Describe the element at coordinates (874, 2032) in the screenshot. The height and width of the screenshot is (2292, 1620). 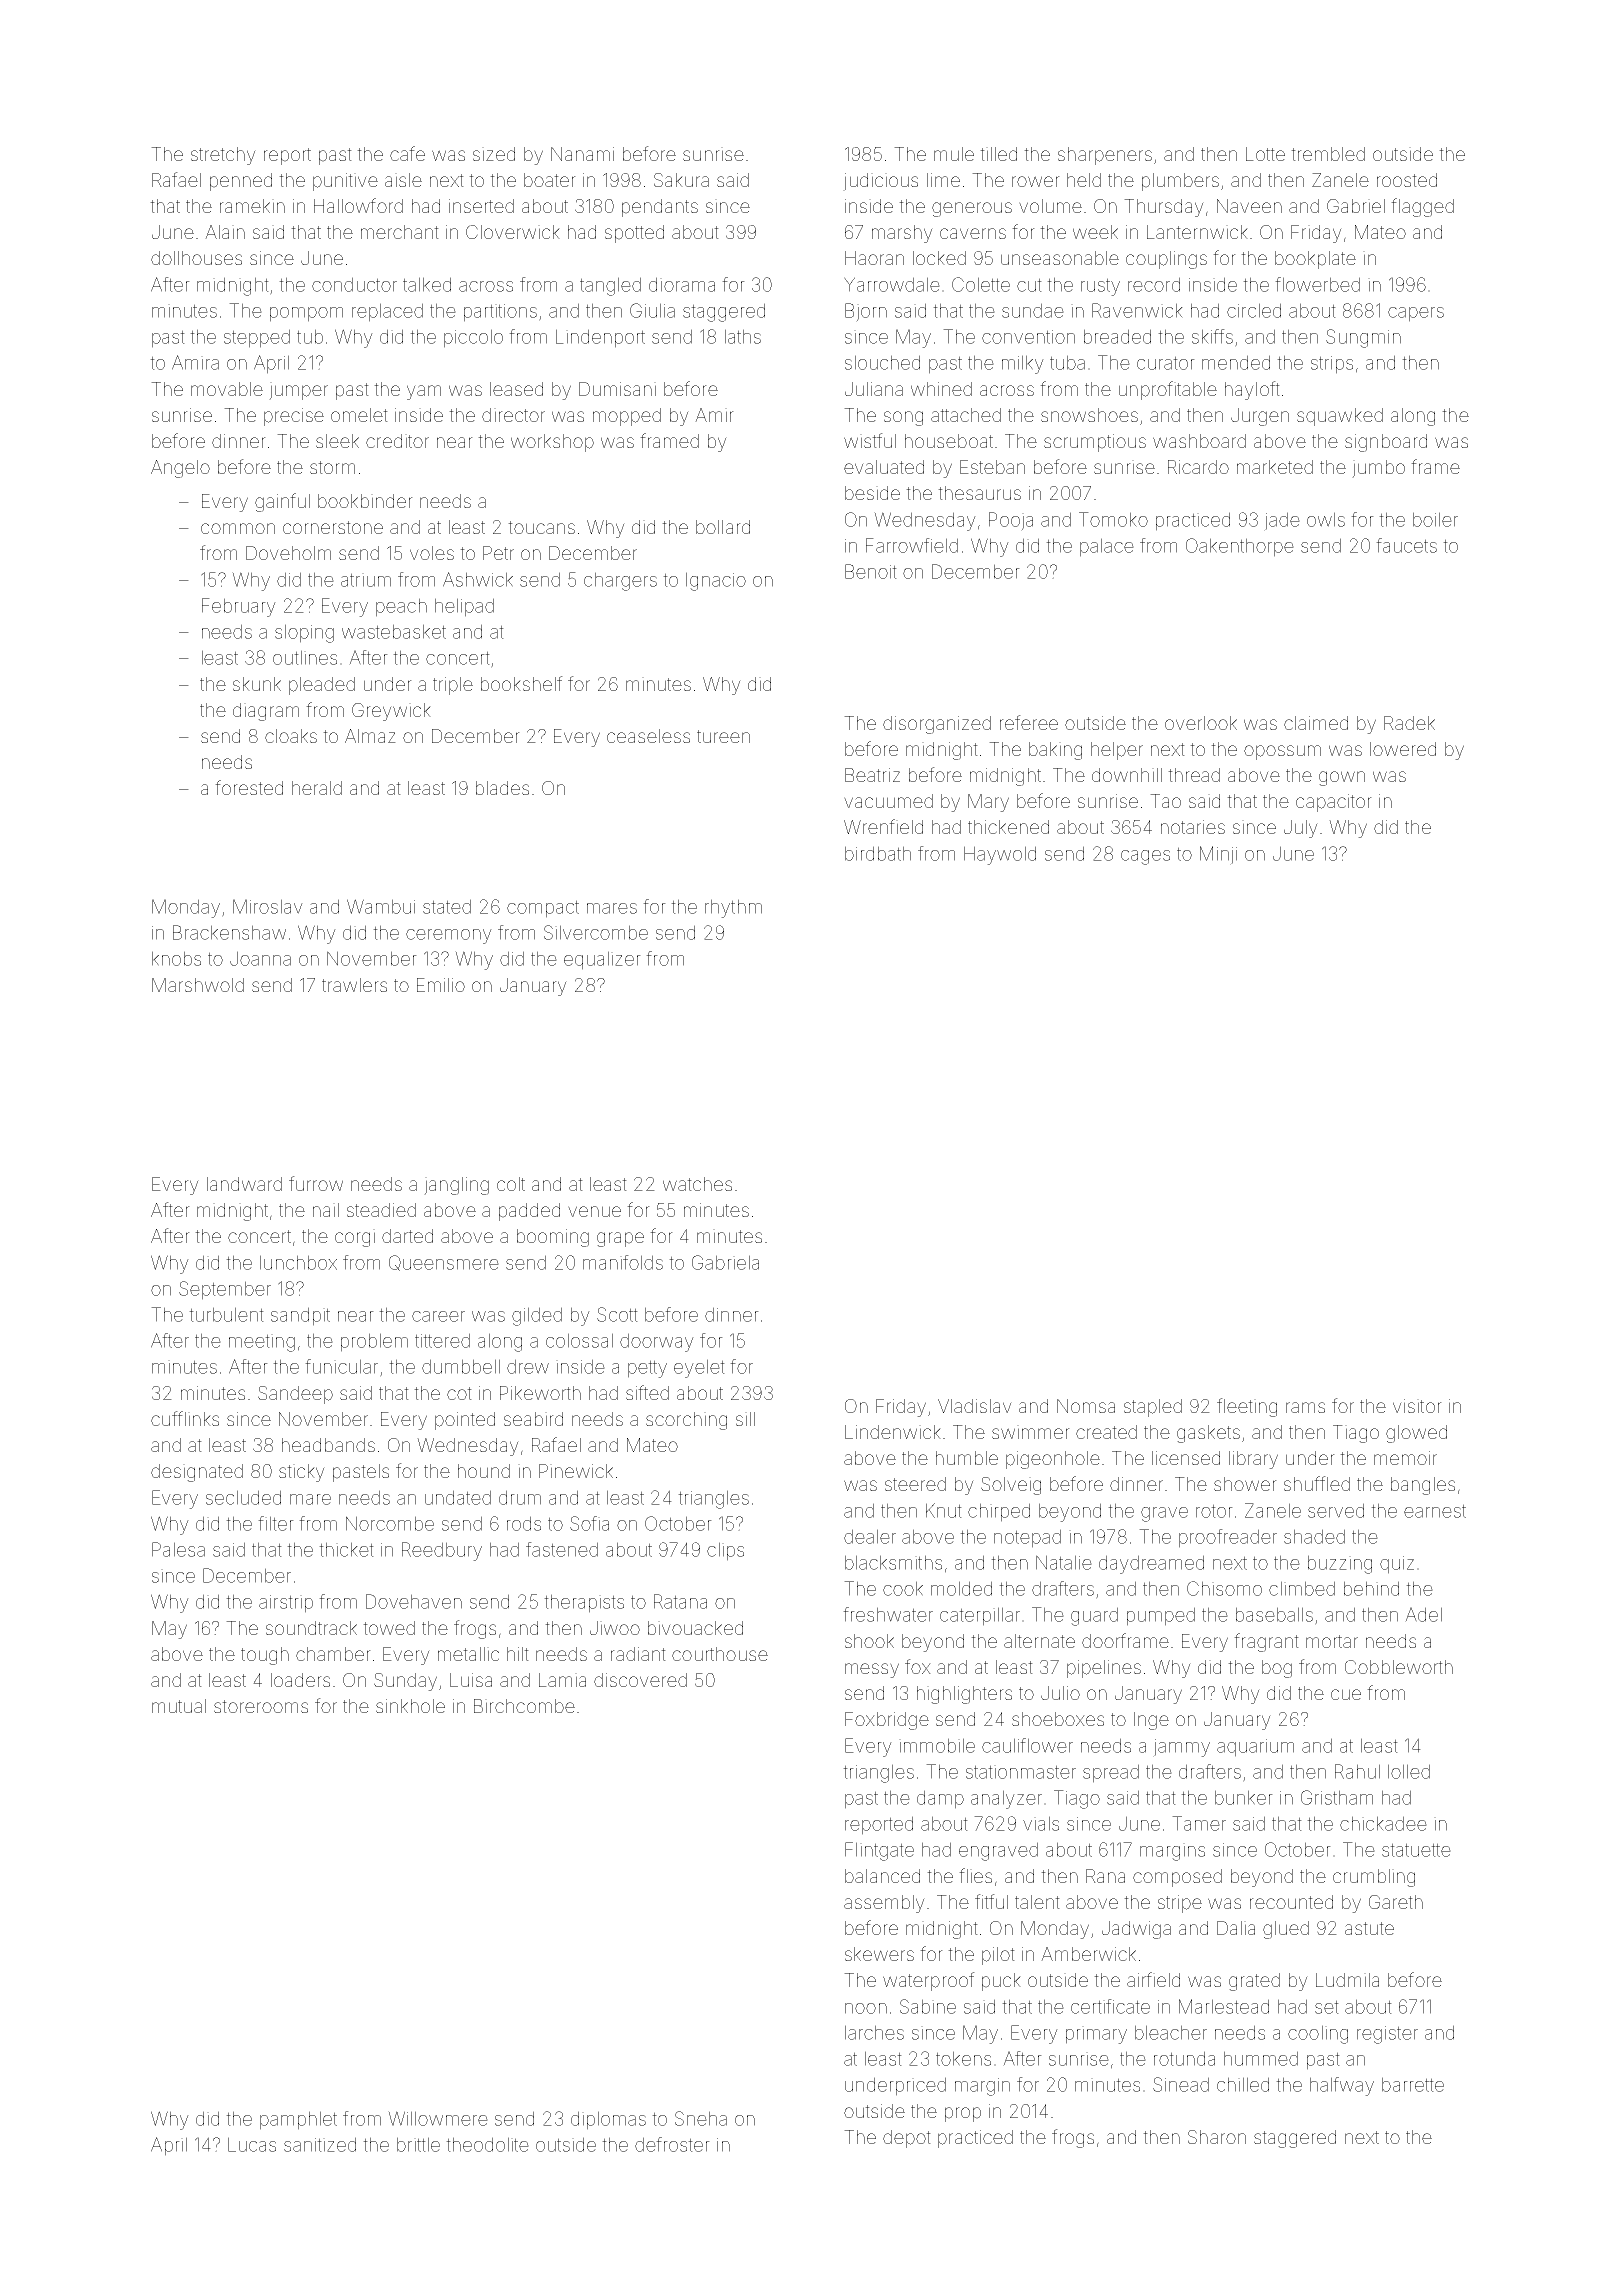
I see `larches` at that location.
